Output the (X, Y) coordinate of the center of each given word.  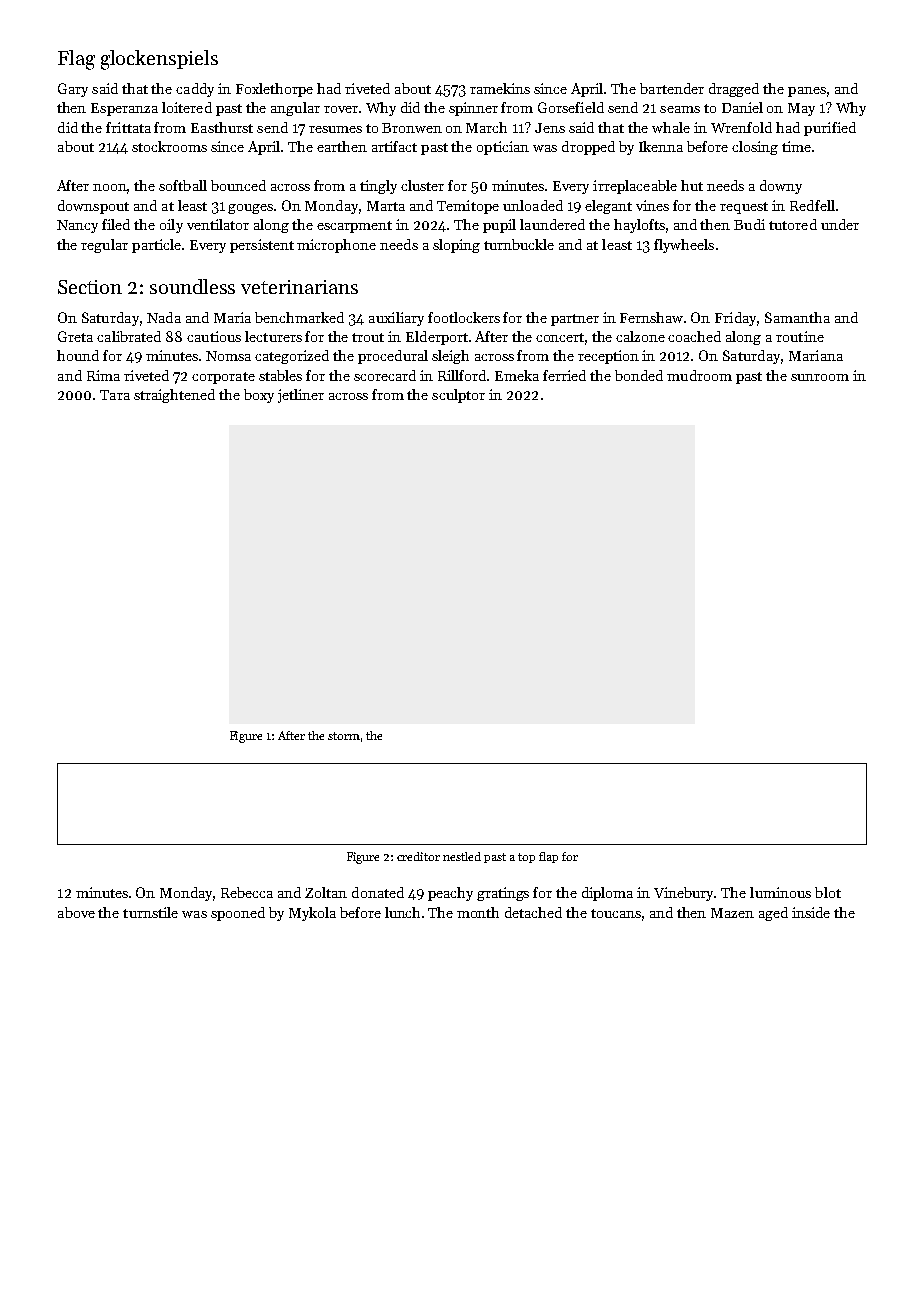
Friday (735, 319)
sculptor (458, 396)
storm (344, 736)
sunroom (820, 377)
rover (341, 109)
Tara (115, 395)
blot (828, 892)
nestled (462, 856)
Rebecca (247, 892)
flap (548, 857)
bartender (672, 88)
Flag (76, 60)
